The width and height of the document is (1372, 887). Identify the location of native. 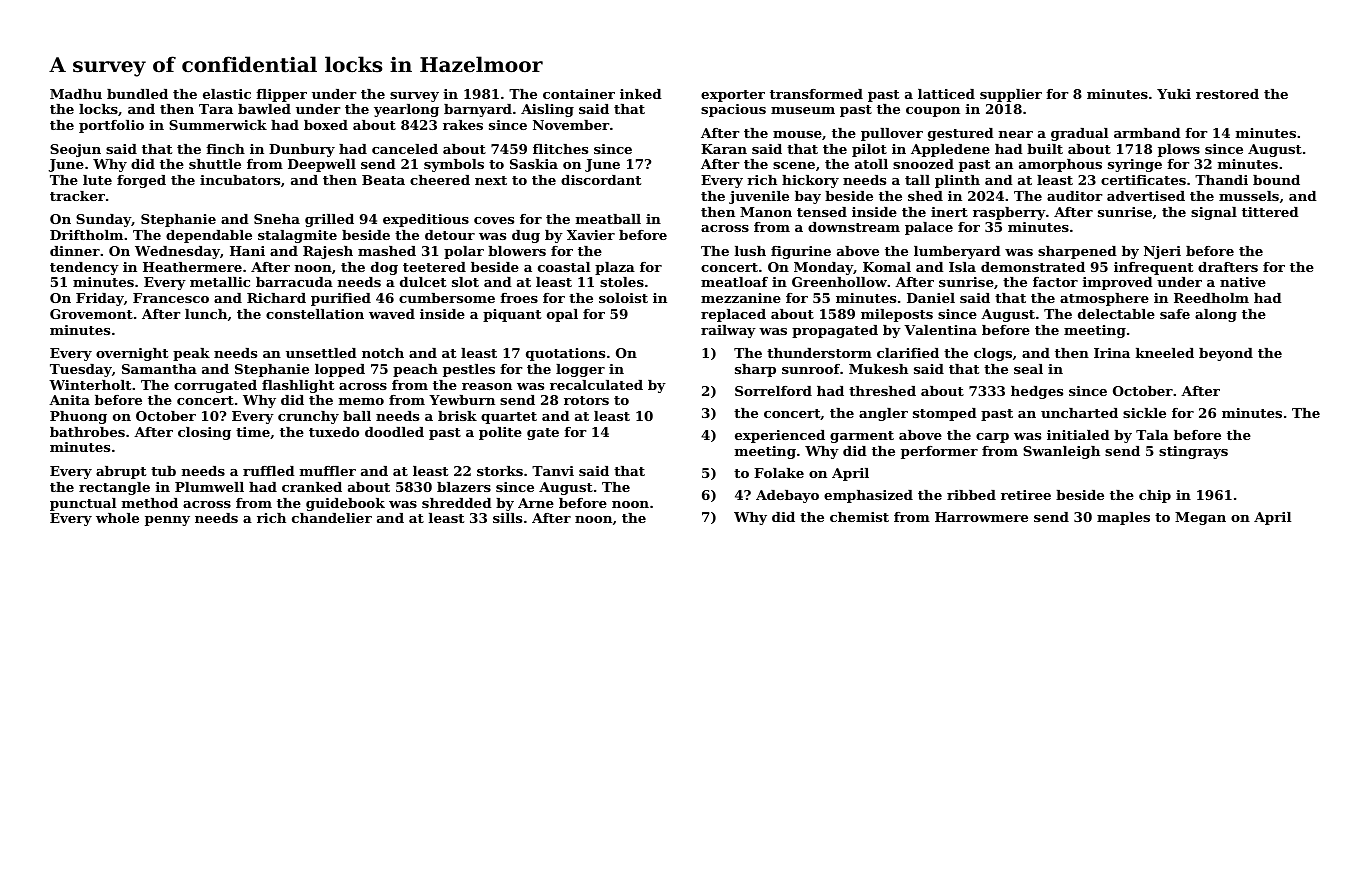
(1243, 282).
